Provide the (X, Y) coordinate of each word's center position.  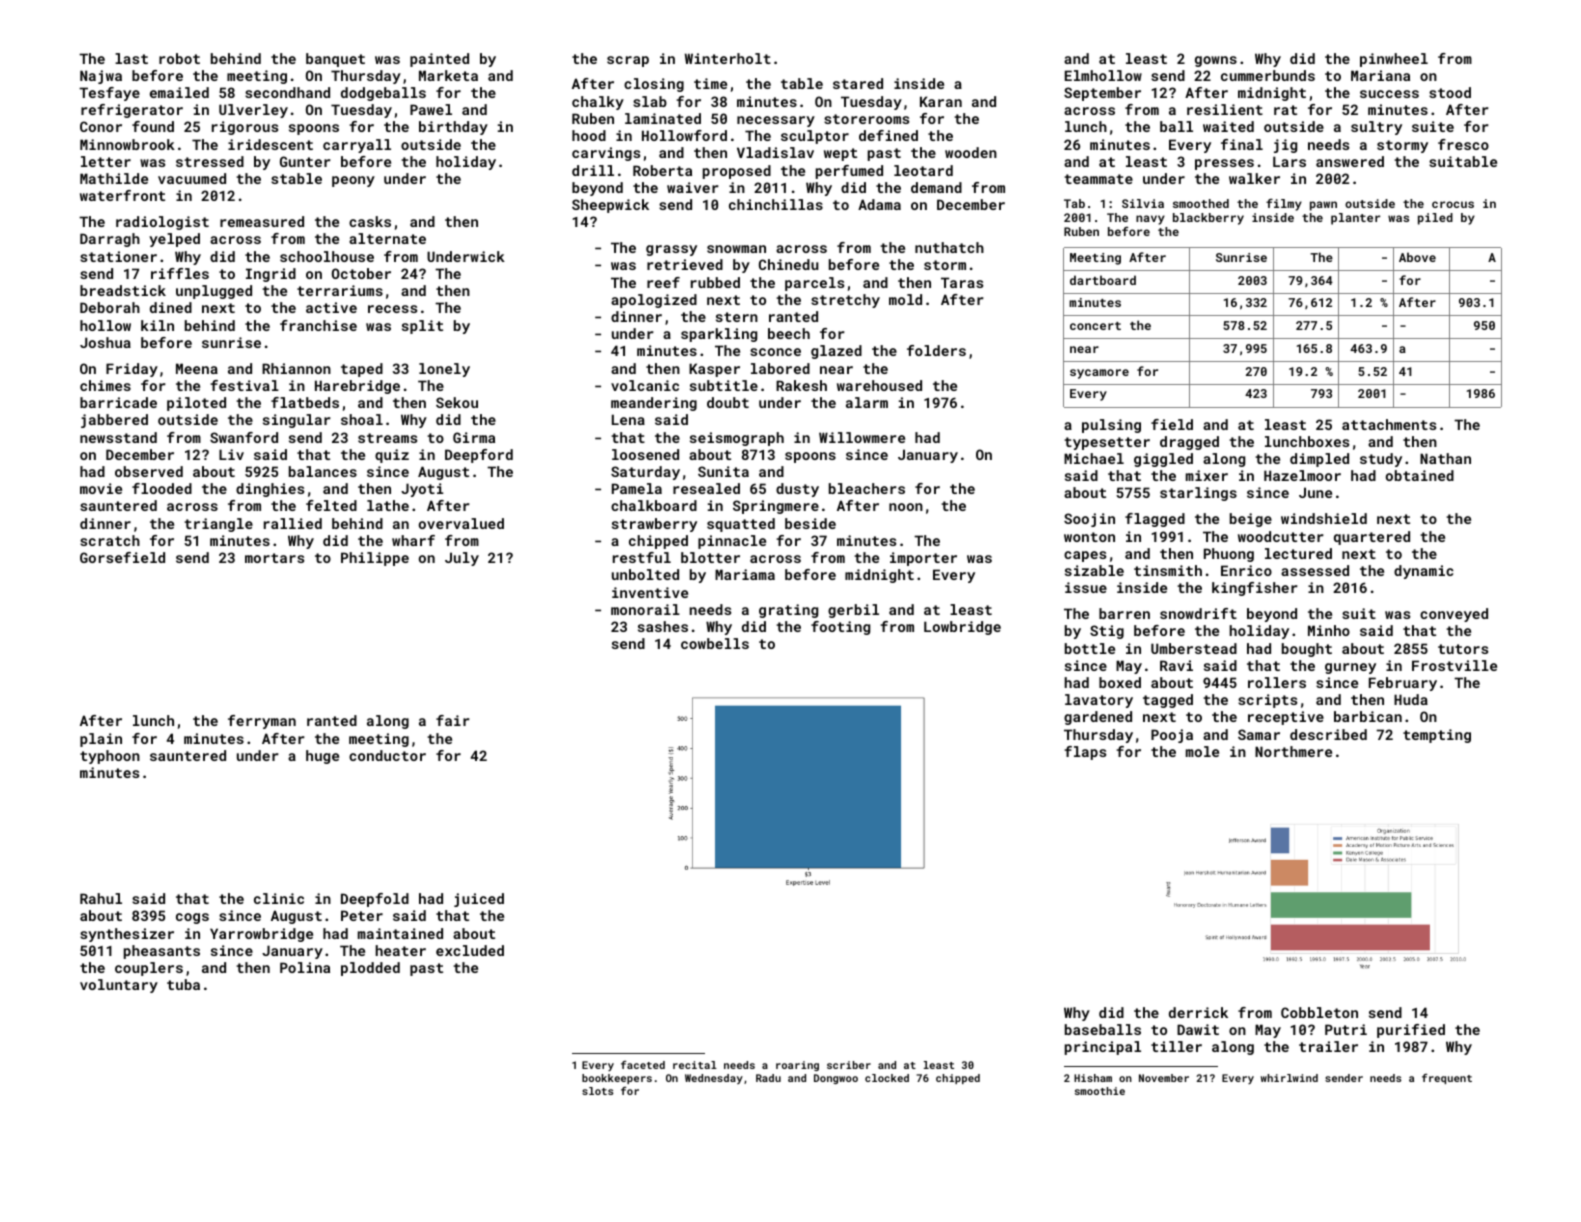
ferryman (262, 722)
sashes (663, 626)
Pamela (637, 488)
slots (597, 1091)
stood (1450, 92)
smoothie (1100, 1091)
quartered (1372, 538)
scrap (628, 61)
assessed (1315, 570)
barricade (118, 402)
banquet (335, 60)
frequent (1447, 1079)
